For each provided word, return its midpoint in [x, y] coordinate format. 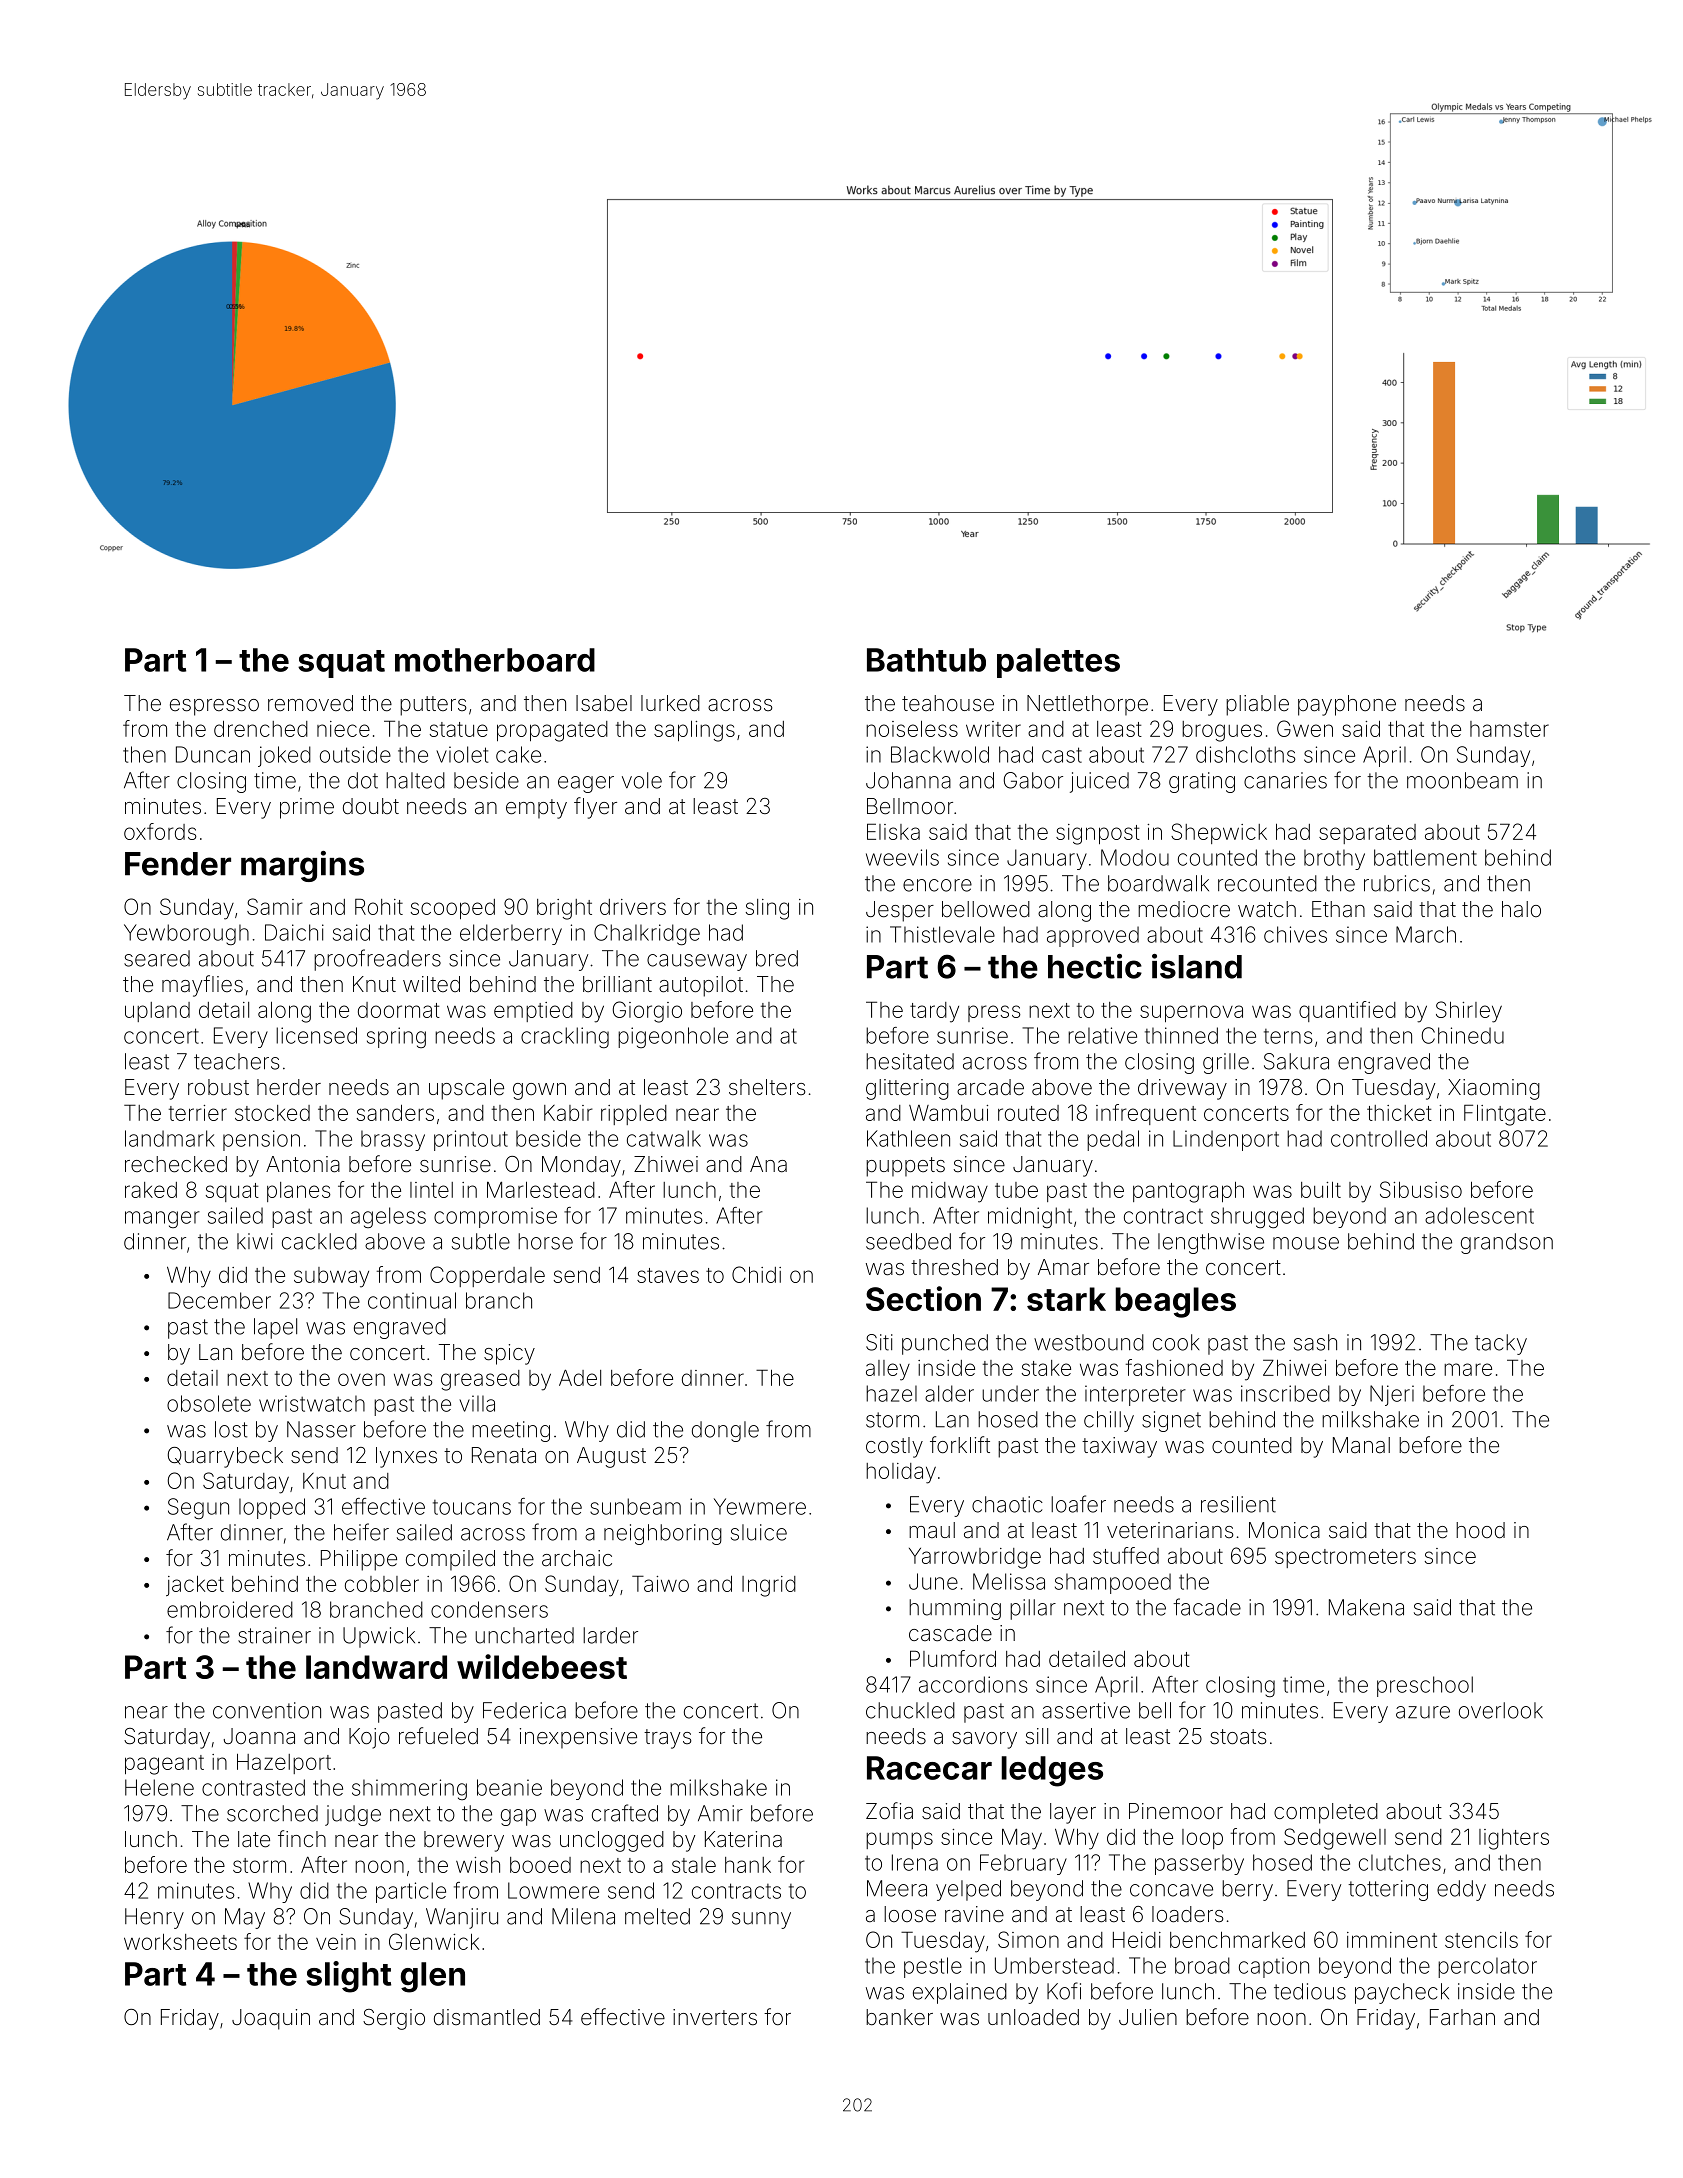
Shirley [1469, 1012]
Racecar [929, 1768]
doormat [399, 1010]
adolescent [1479, 1215]
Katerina [743, 1839]
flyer [595, 808]
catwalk [664, 1138]
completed [1326, 1813]
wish [478, 1865]
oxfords [160, 831]
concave [1171, 1890]
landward [376, 1667]
